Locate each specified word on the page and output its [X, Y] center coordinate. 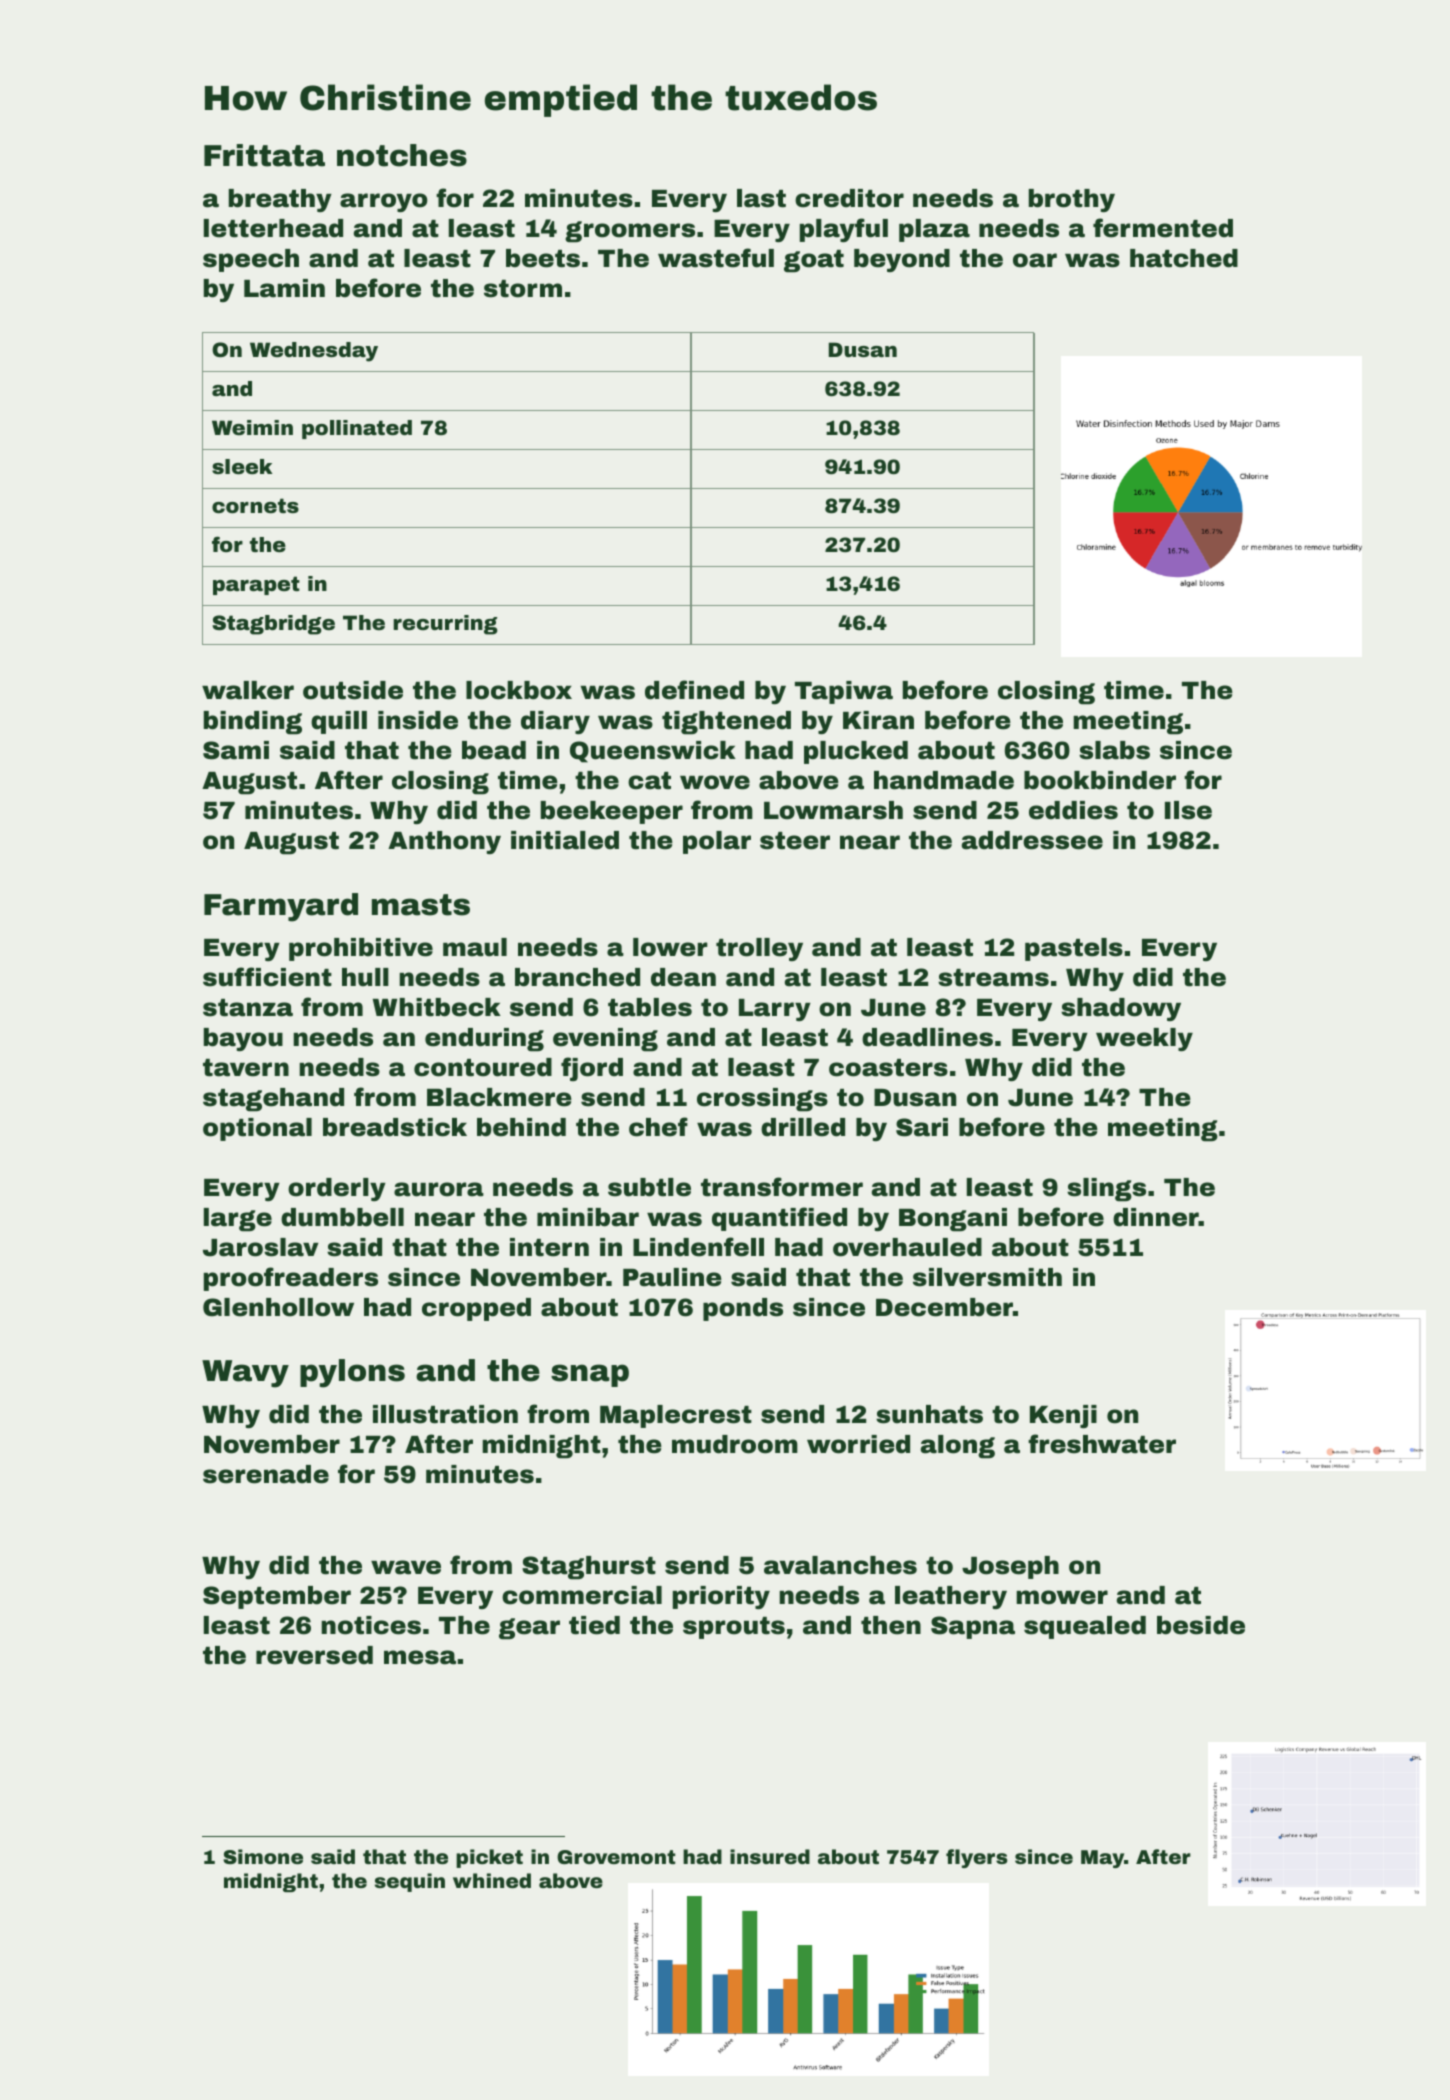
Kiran [878, 720]
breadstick [395, 1127]
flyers [977, 1858]
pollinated [357, 429]
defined [694, 690]
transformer [782, 1187]
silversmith [987, 1277]
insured [770, 1856]
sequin [410, 1882]
